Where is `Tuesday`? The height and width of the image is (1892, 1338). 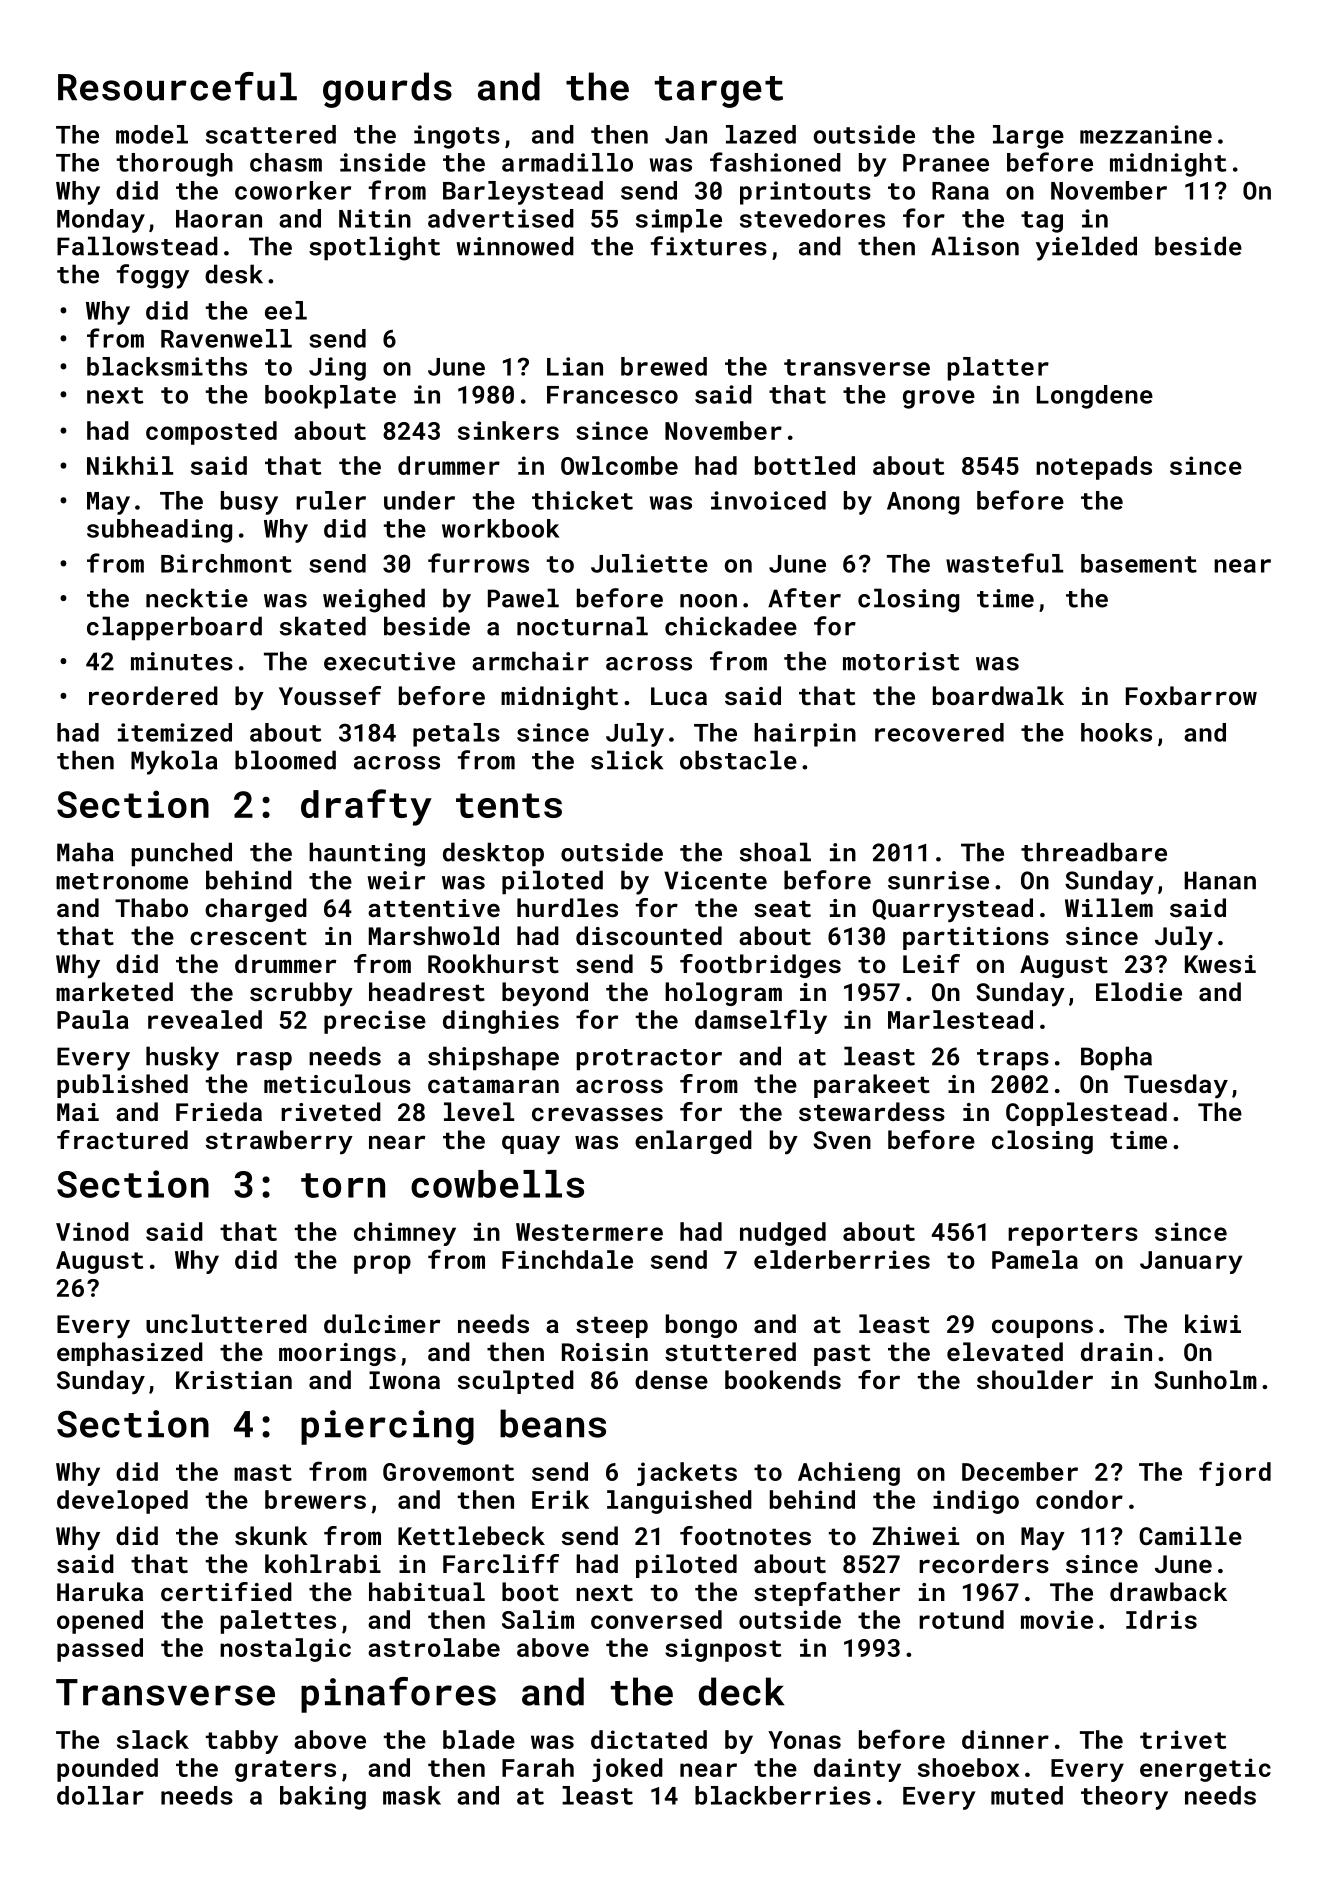 Tuesday is located at coordinates (1176, 1086).
